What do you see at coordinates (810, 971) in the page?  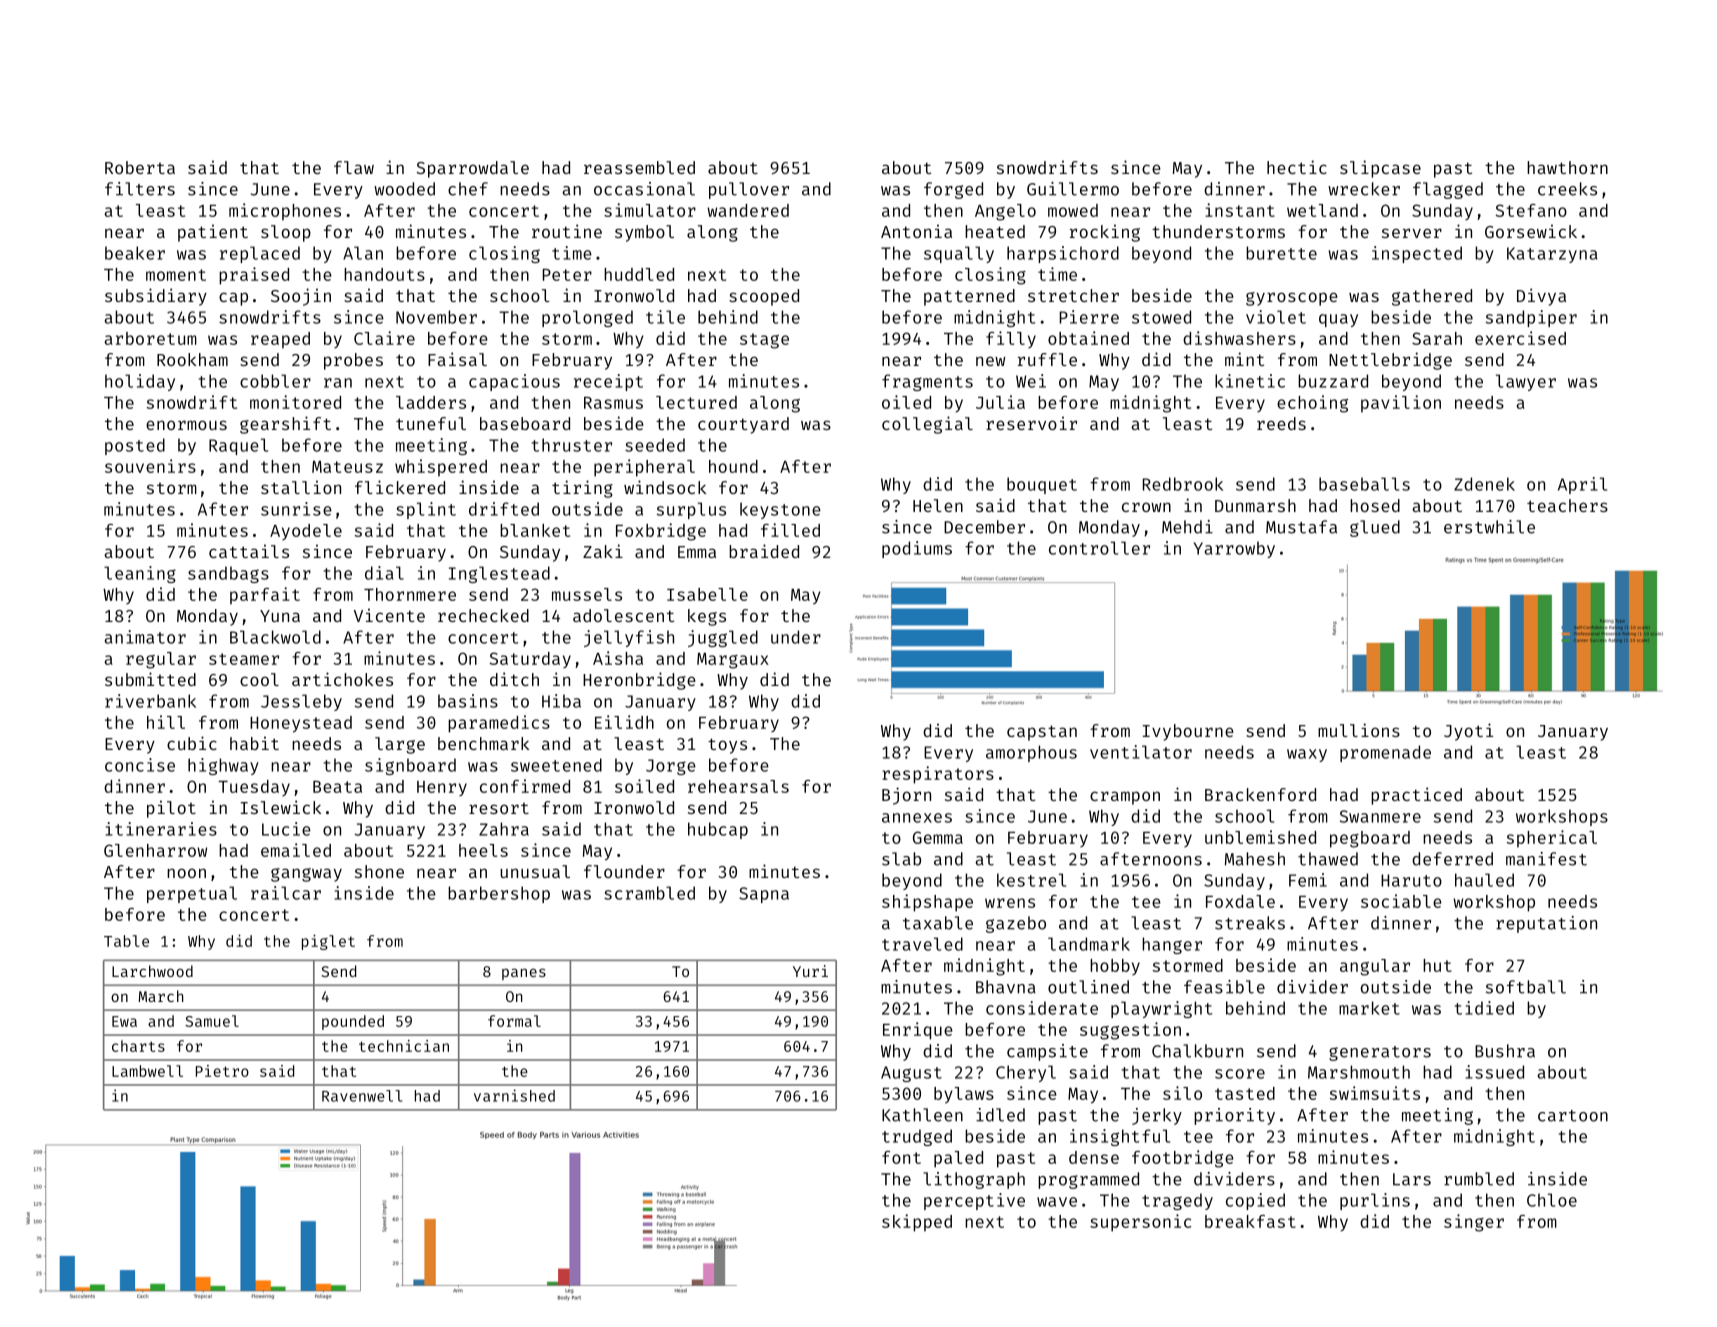 I see `Yuri` at bounding box center [810, 971].
